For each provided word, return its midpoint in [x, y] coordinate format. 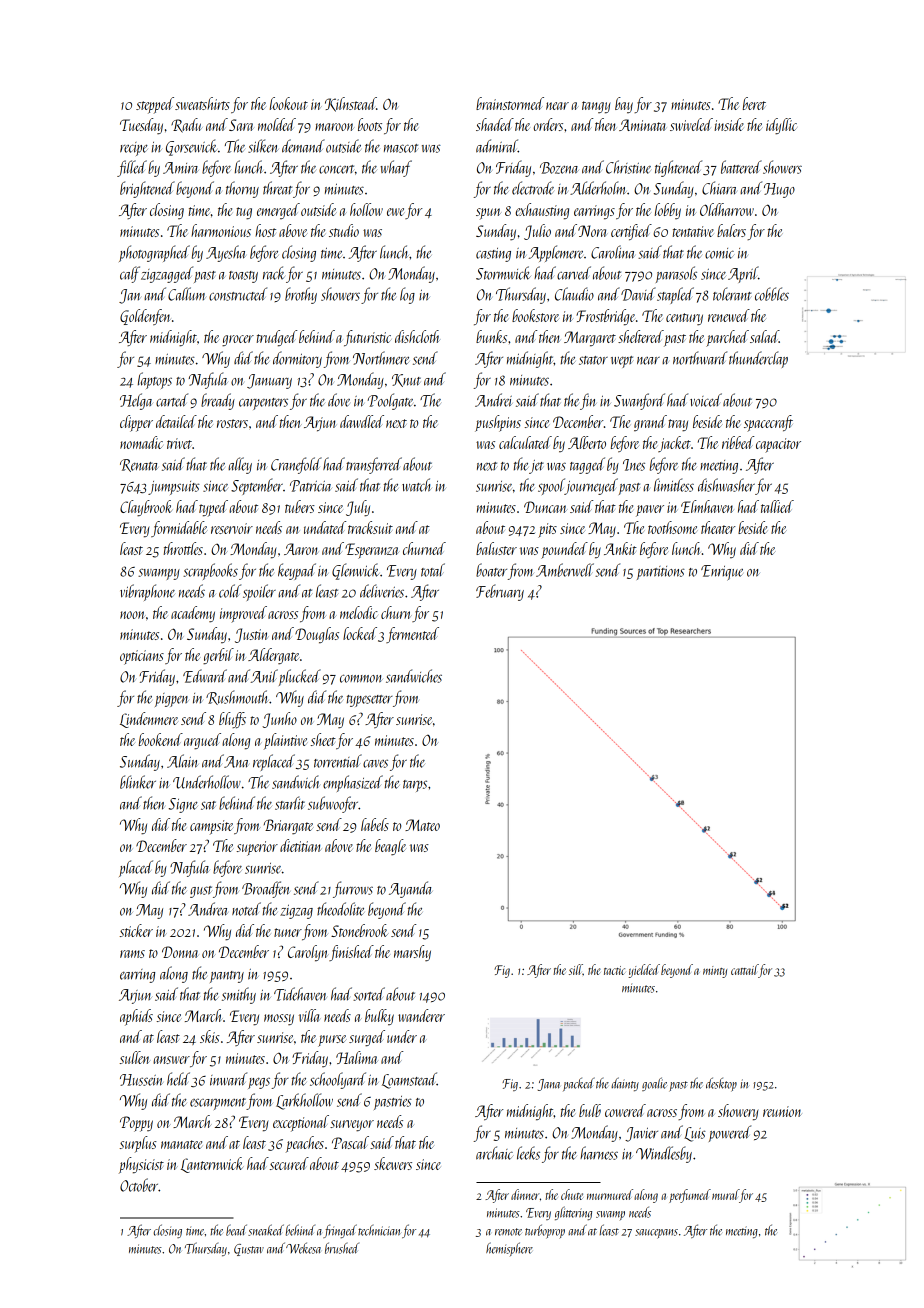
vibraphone [147, 592]
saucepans [656, 1234]
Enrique [722, 573]
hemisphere [509, 1249]
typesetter [370, 701]
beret [754, 103]
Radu [186, 125]
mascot [401, 148]
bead [236, 1230]
